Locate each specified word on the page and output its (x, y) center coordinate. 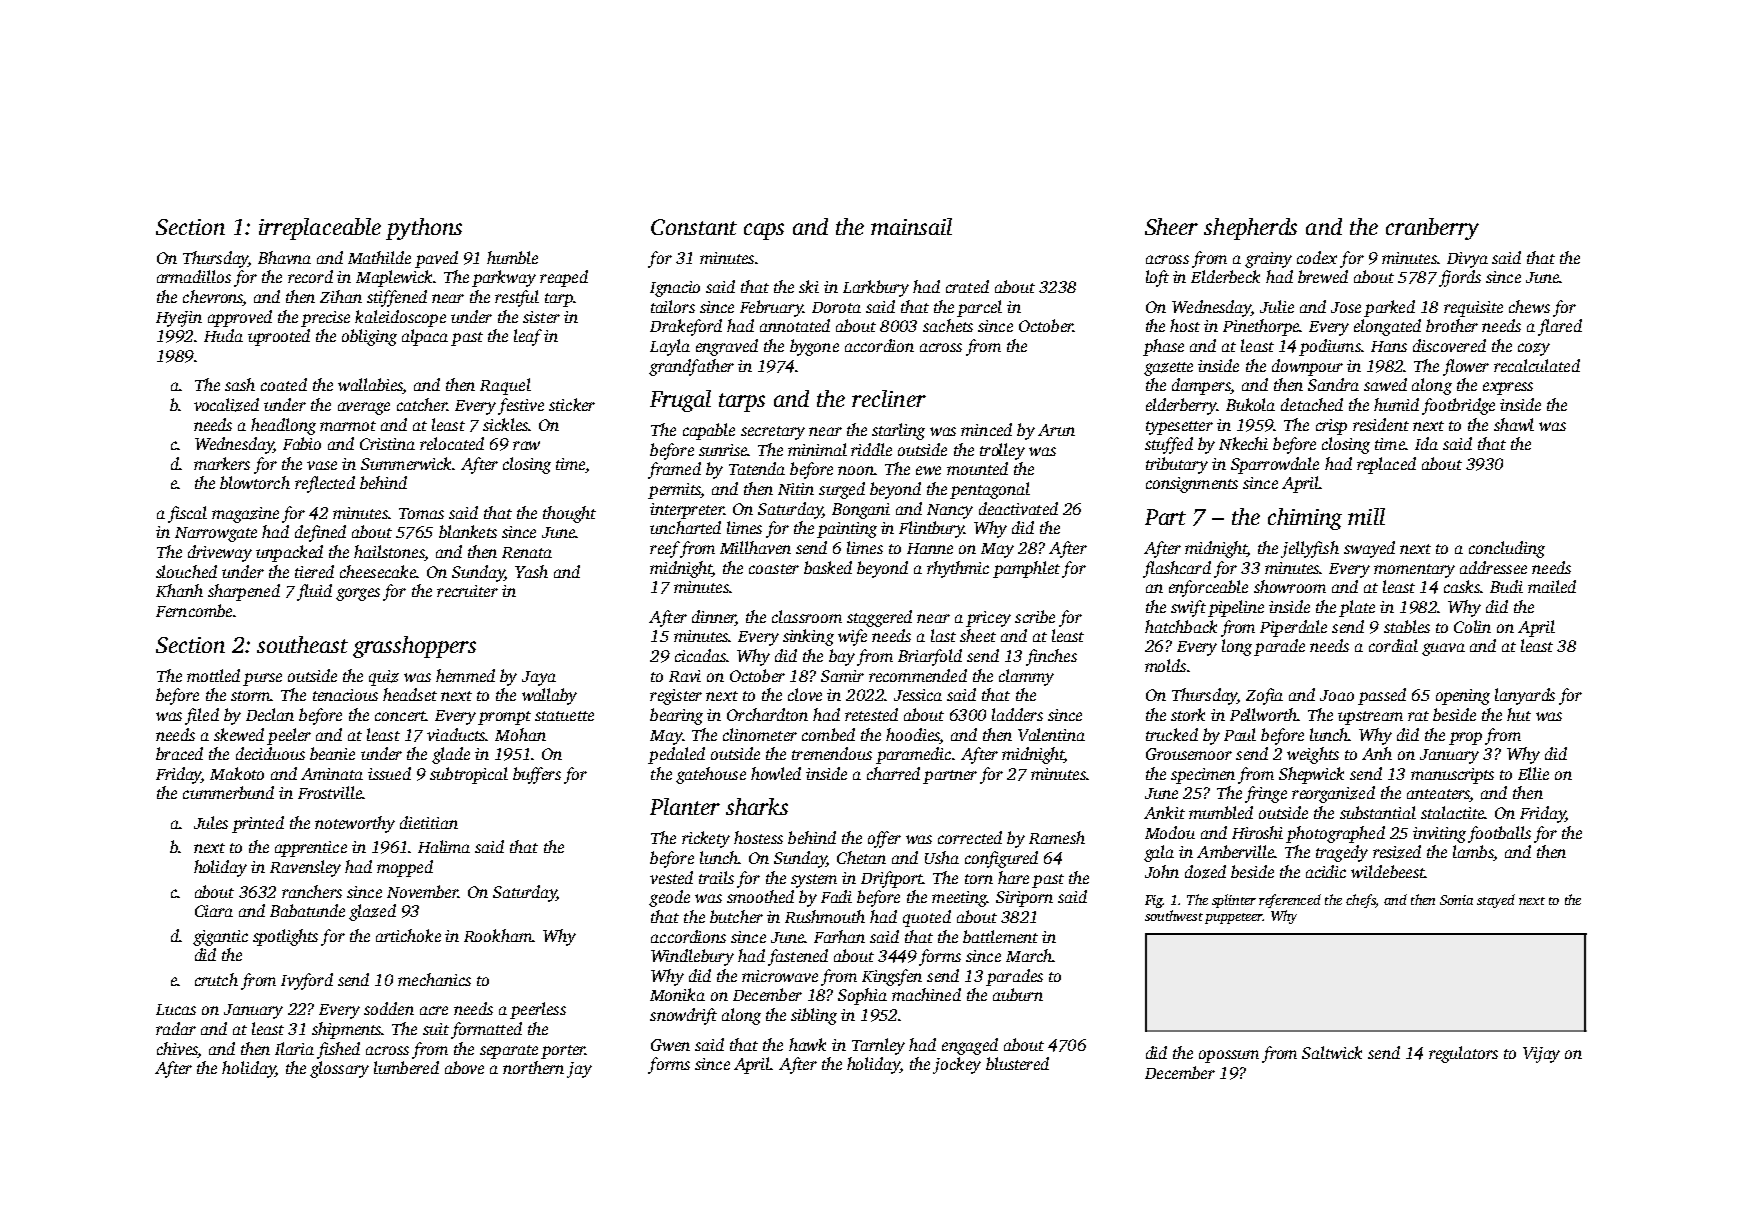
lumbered (406, 1067)
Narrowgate (216, 534)
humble (512, 257)
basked (828, 567)
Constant (694, 227)
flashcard (1177, 569)
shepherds (1250, 229)
